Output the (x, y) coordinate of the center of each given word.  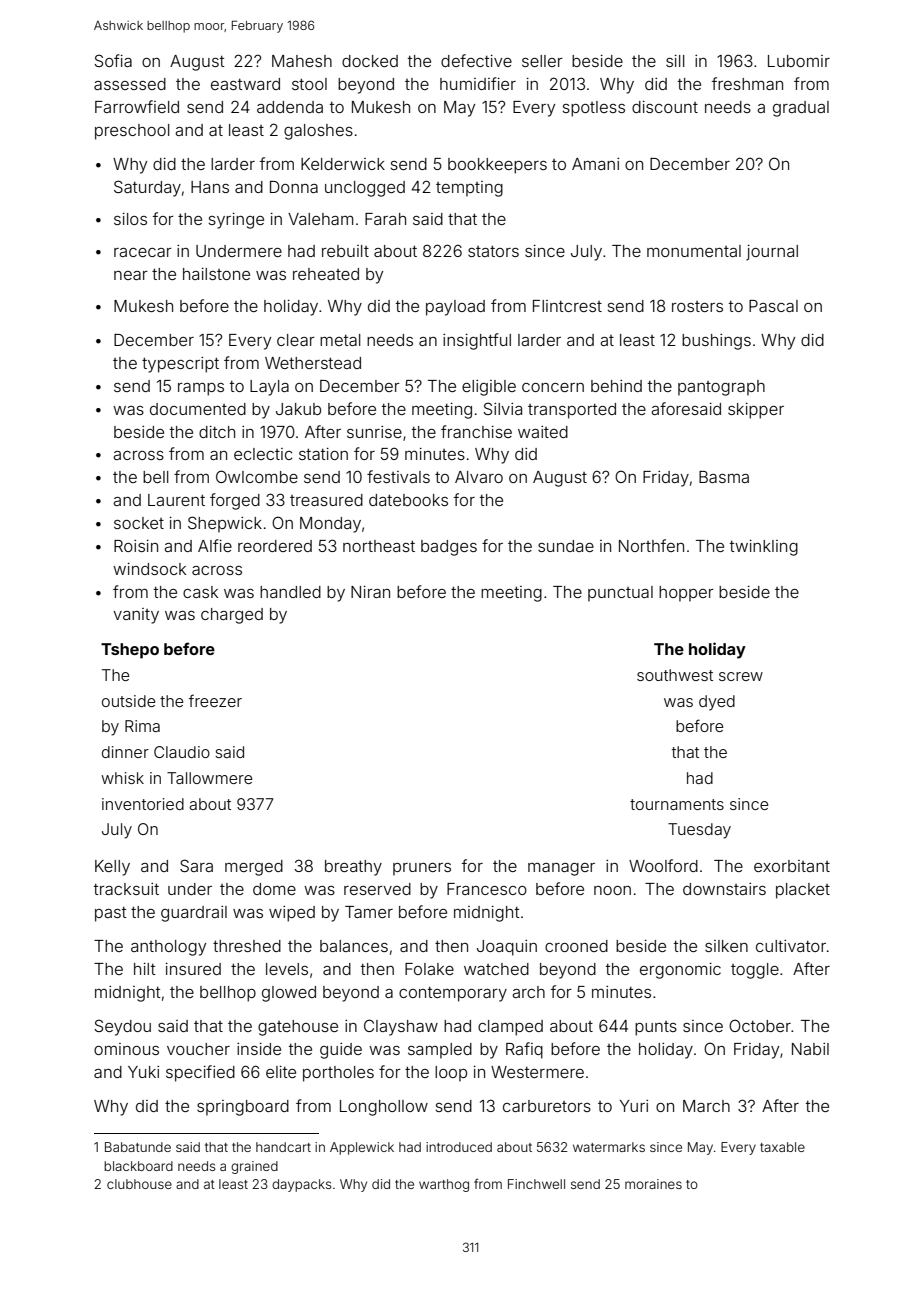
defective (476, 60)
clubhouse (139, 1184)
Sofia (113, 60)
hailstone (216, 274)
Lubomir (799, 61)
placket (803, 891)
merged (254, 868)
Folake (429, 969)
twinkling (764, 548)
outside (128, 701)
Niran (370, 592)
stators (493, 251)
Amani (595, 164)
